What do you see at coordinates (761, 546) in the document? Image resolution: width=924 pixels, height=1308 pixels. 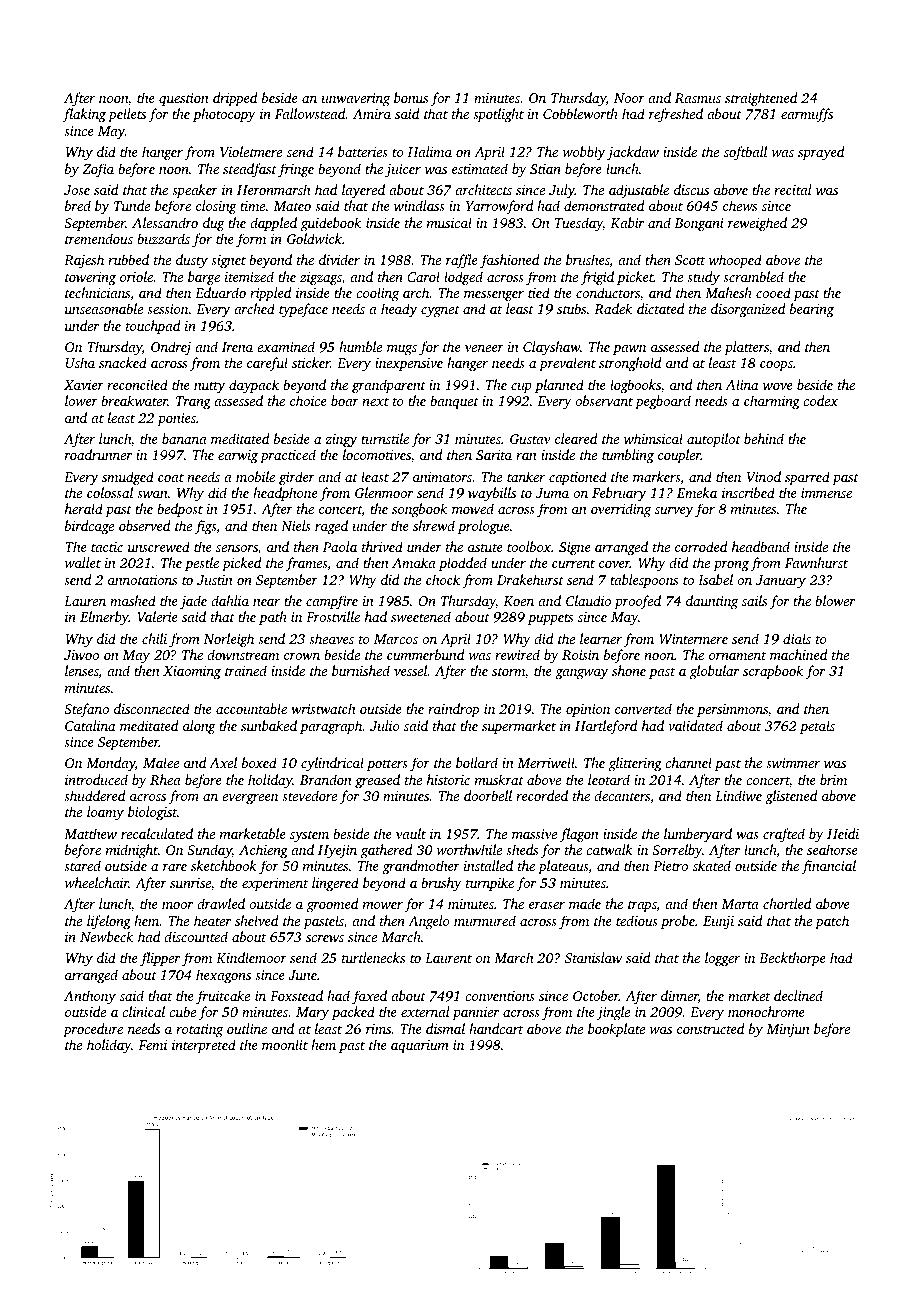 I see `headband` at bounding box center [761, 546].
